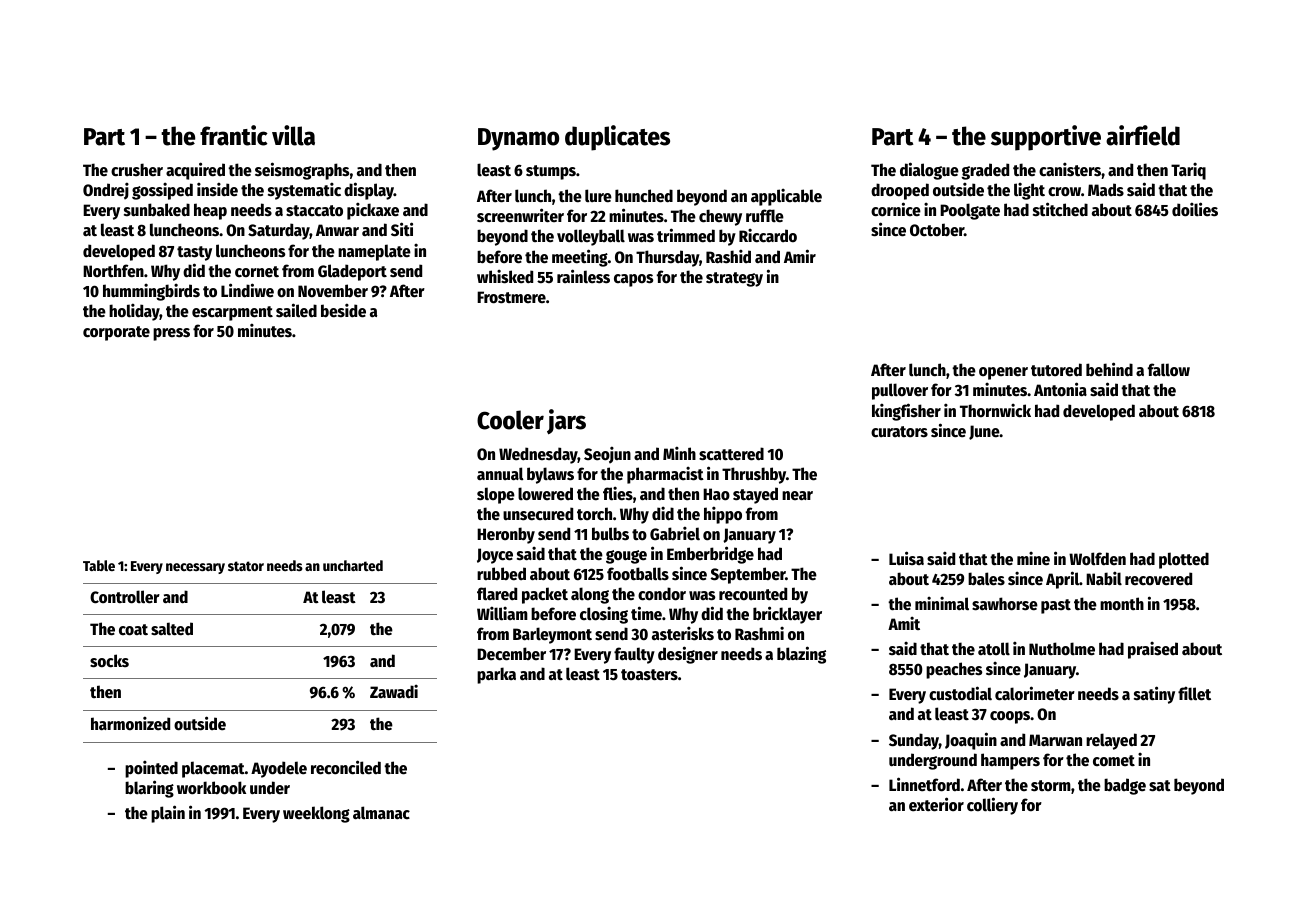 Image resolution: width=1308 pixels, height=924 pixels. I want to click on exterior, so click(936, 804).
